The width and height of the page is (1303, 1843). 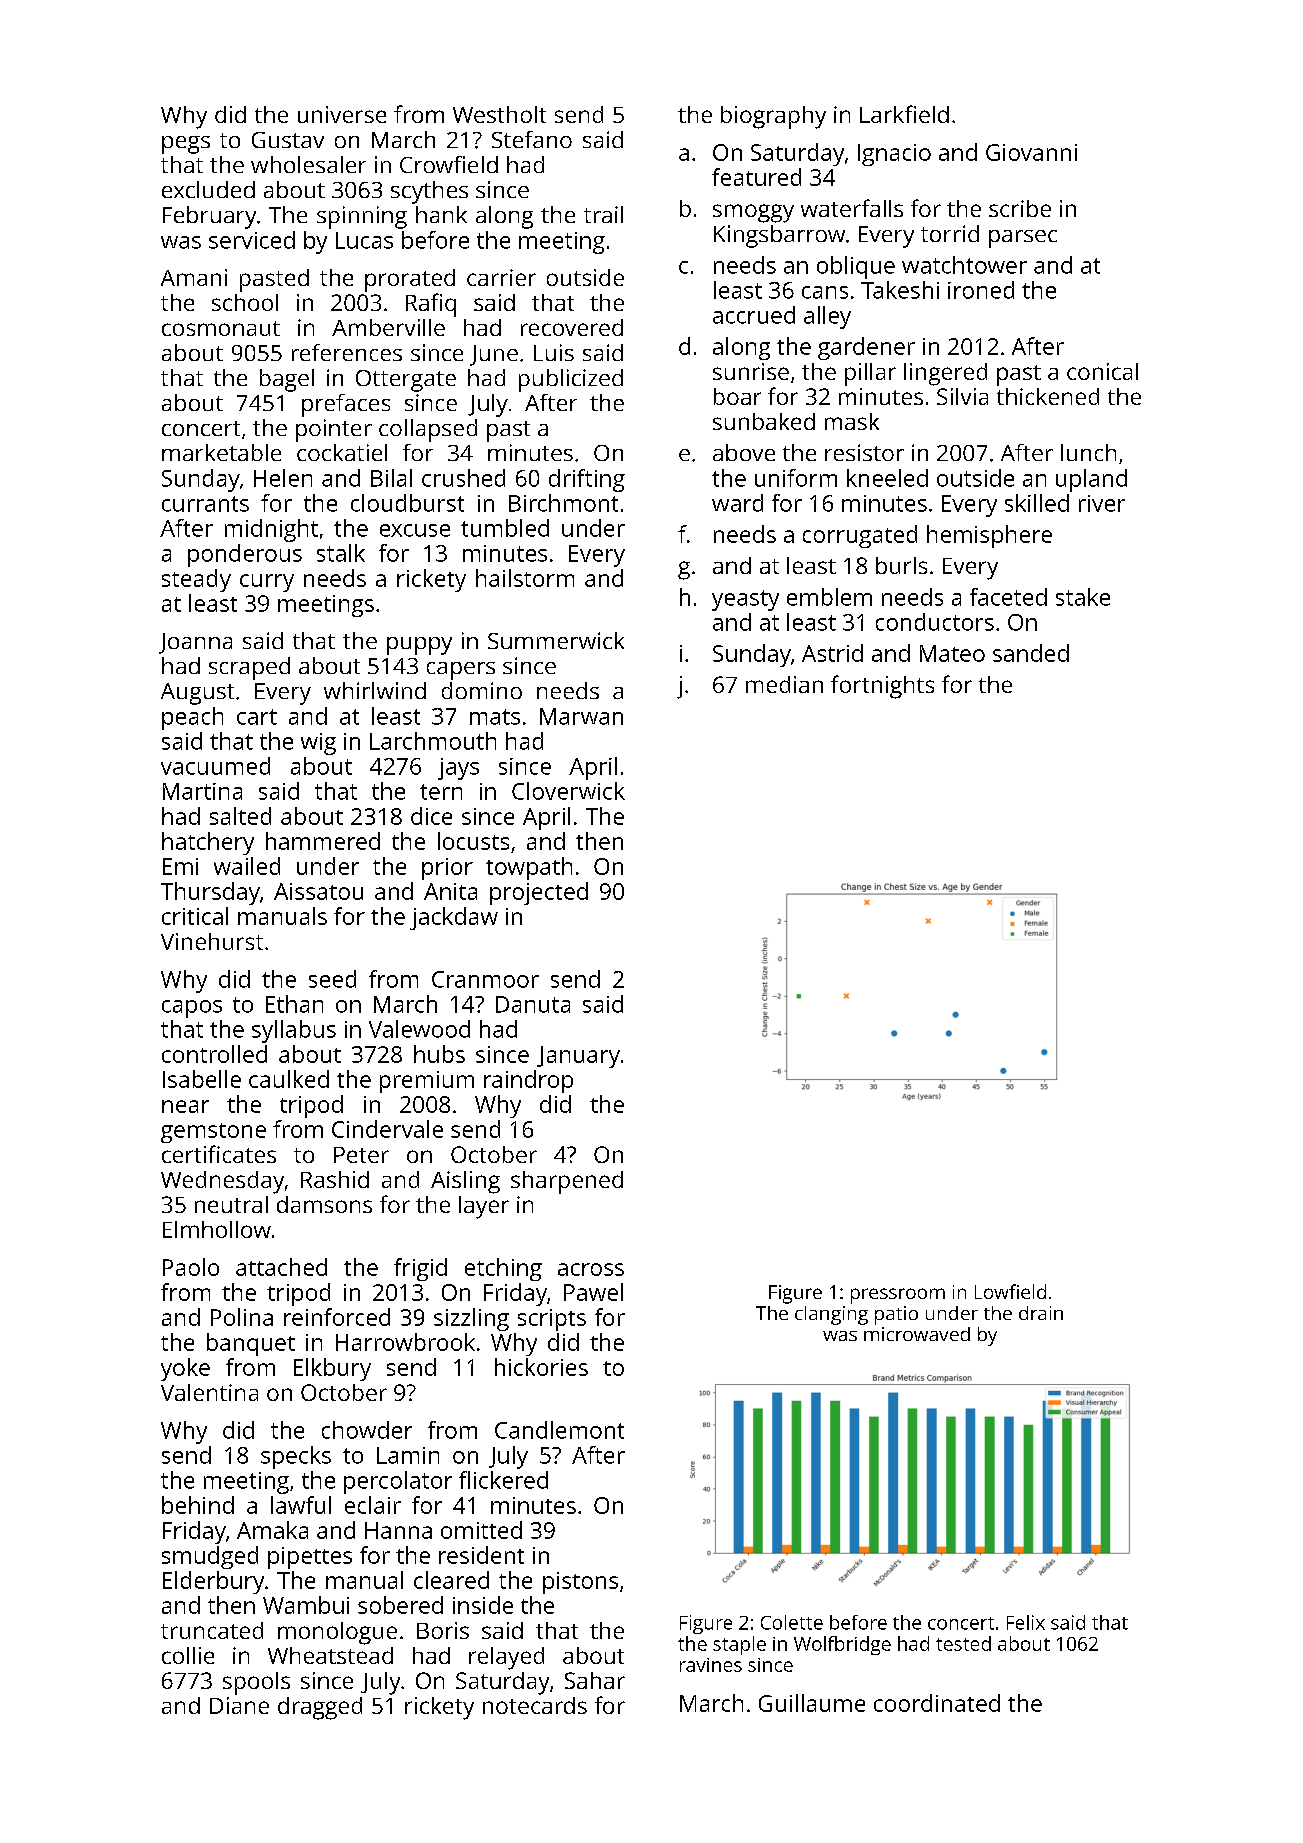 I want to click on fortnights, so click(x=882, y=687).
